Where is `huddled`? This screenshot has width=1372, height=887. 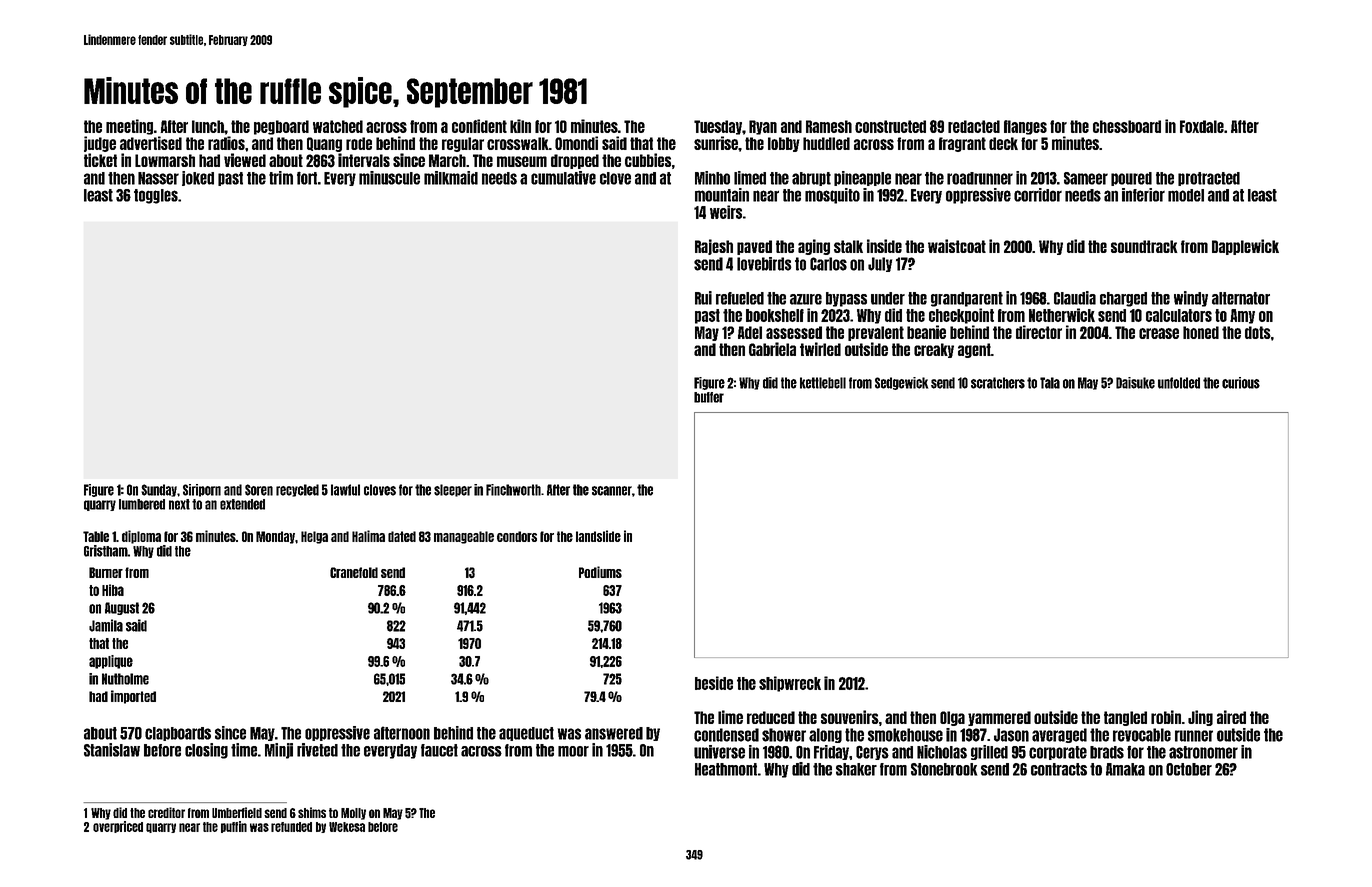 huddled is located at coordinates (826, 143).
